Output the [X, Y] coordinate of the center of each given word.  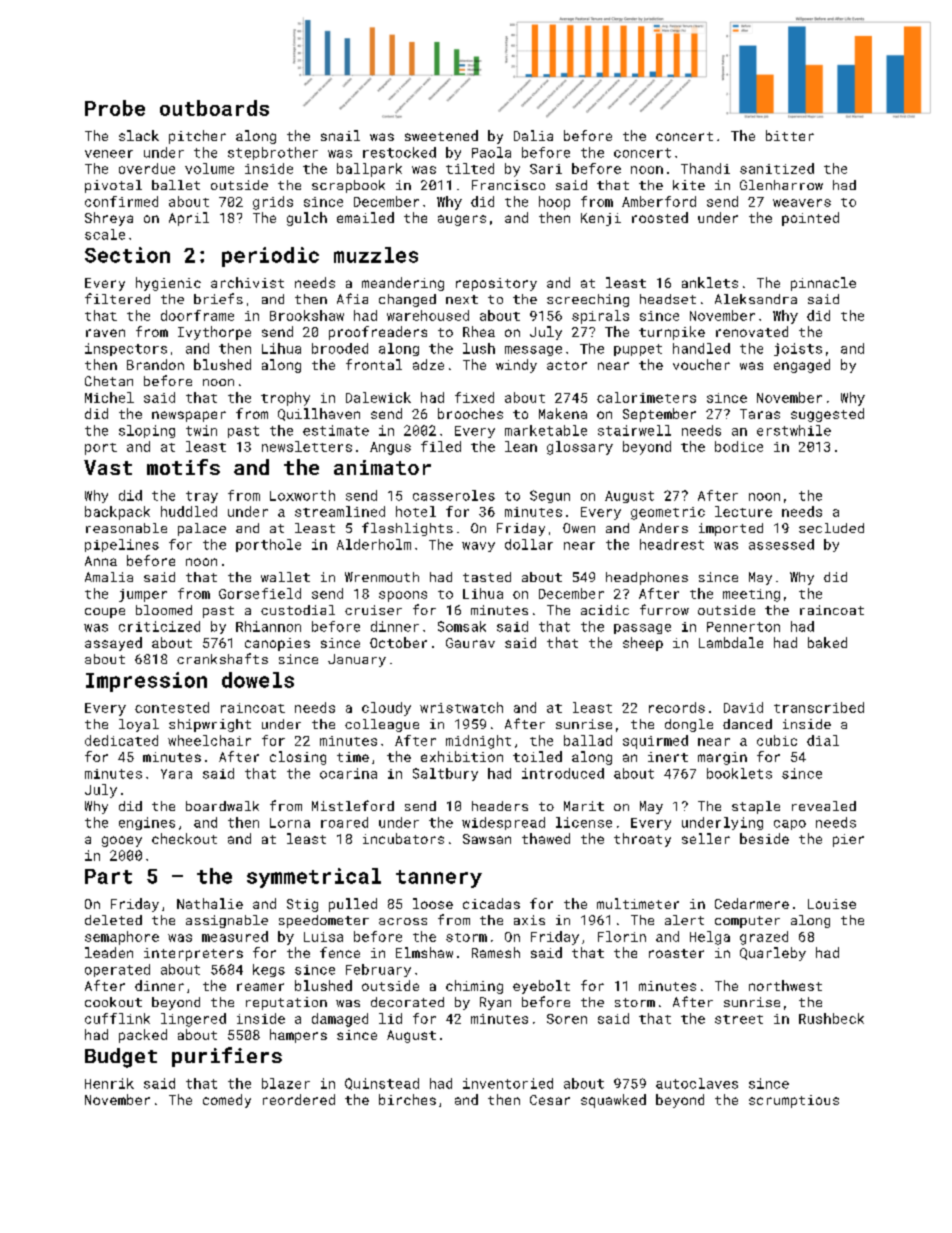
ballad [588, 740]
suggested [827, 415]
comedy [227, 1101]
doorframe [197, 315]
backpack [117, 513]
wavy [478, 547]
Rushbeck [831, 1018]
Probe [115, 108]
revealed [824, 806]
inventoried [508, 1083]
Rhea [479, 331]
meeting [751, 595]
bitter [790, 135]
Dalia [533, 135]
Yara [176, 774]
